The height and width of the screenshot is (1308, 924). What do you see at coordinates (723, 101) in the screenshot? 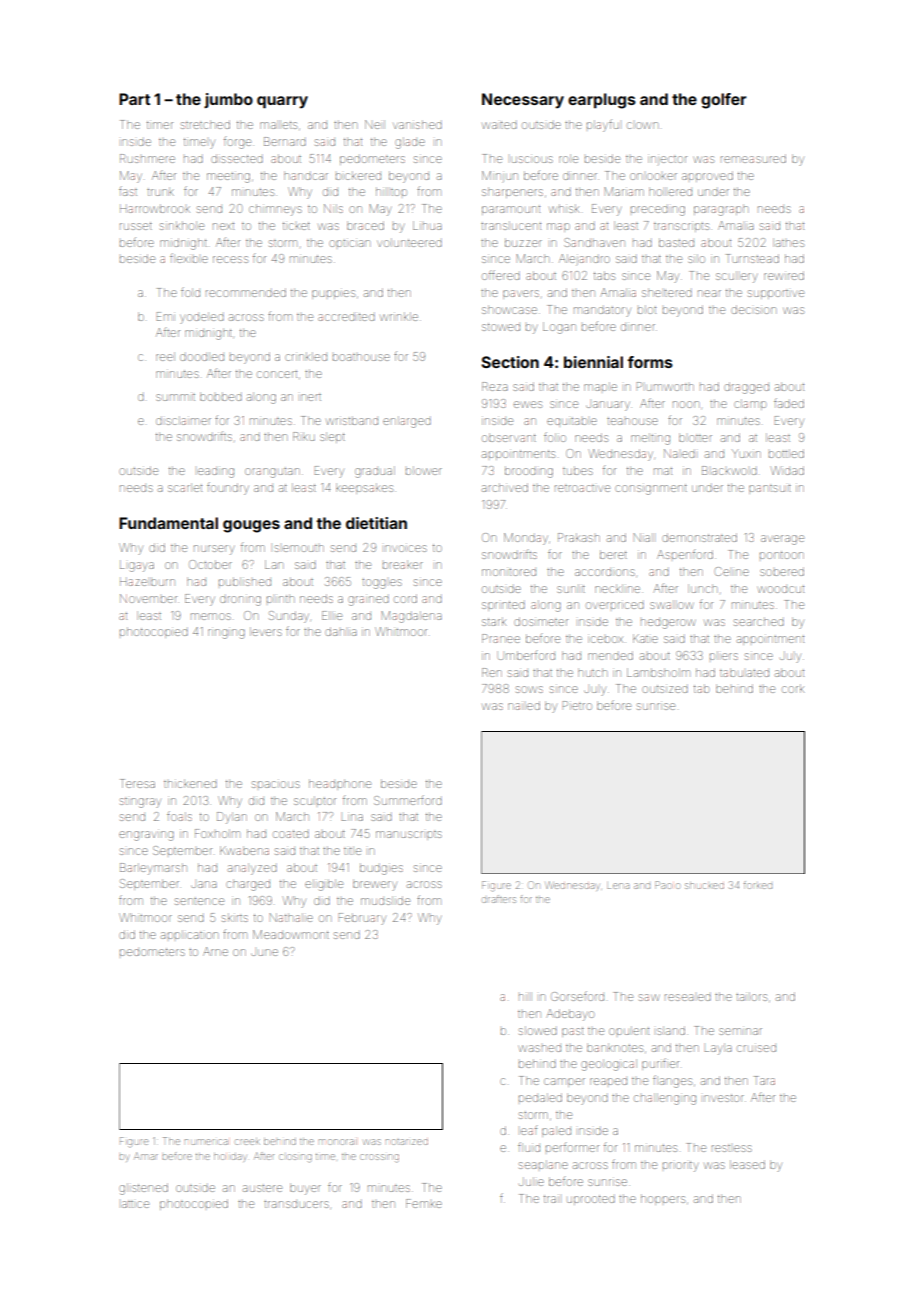
I see `golfer` at bounding box center [723, 101].
